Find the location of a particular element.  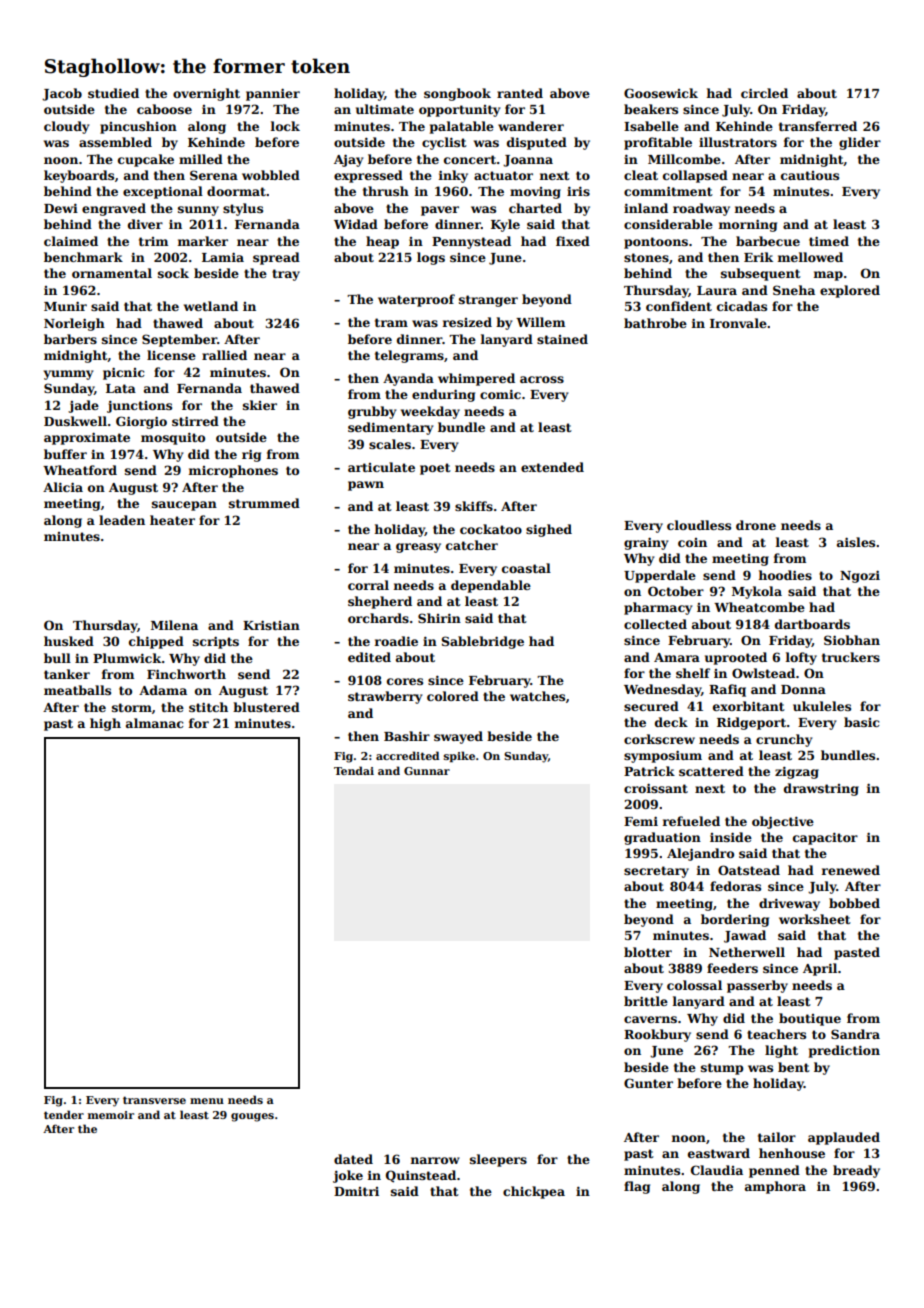

worksheet is located at coordinates (815, 919).
